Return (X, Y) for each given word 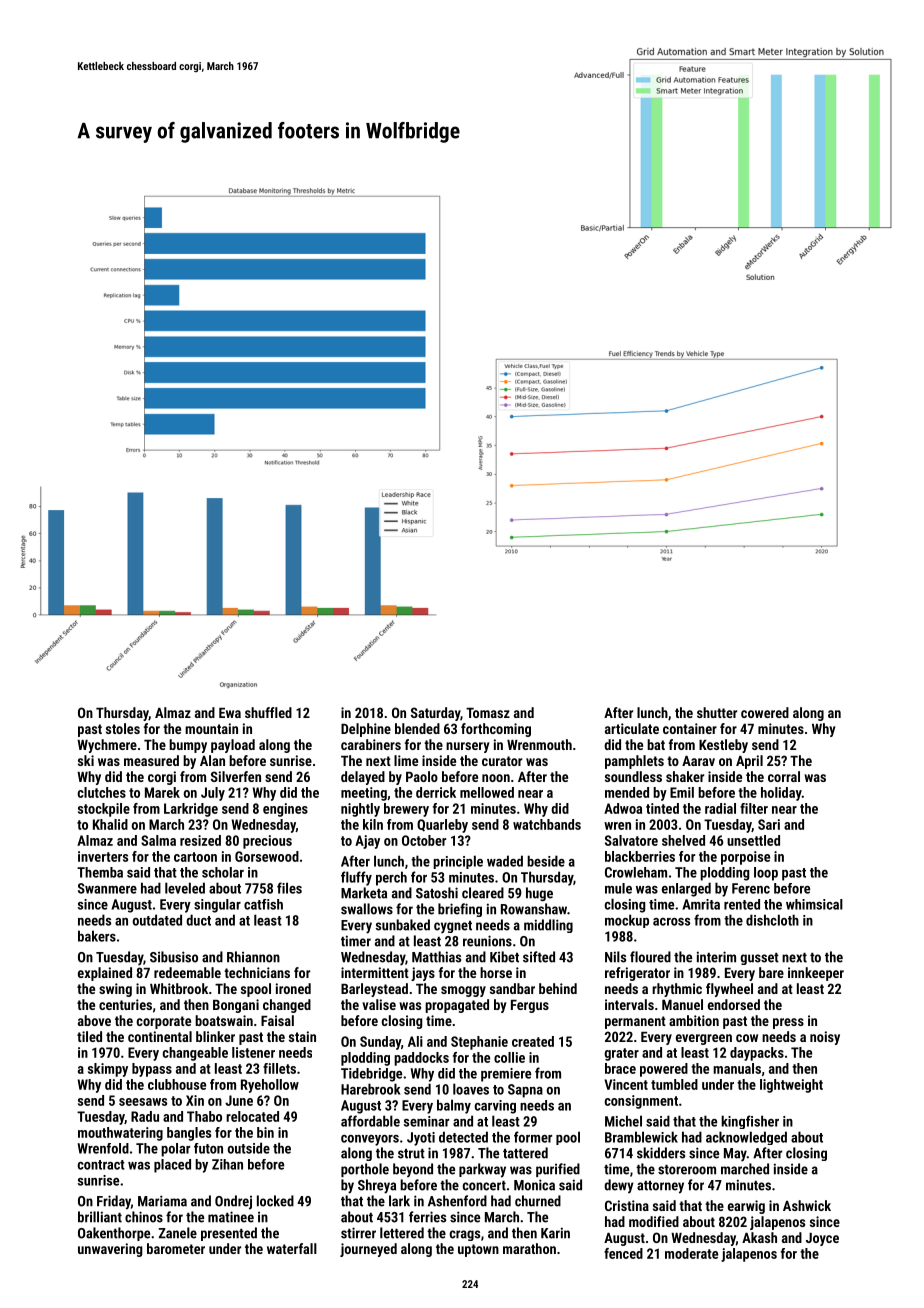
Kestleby (723, 746)
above (94, 1020)
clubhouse (177, 1084)
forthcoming (496, 730)
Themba (100, 872)
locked (275, 1201)
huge (539, 894)
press (788, 1023)
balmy (454, 1106)
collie (509, 1057)
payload (233, 746)
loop (766, 874)
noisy (825, 1038)
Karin (555, 1233)
